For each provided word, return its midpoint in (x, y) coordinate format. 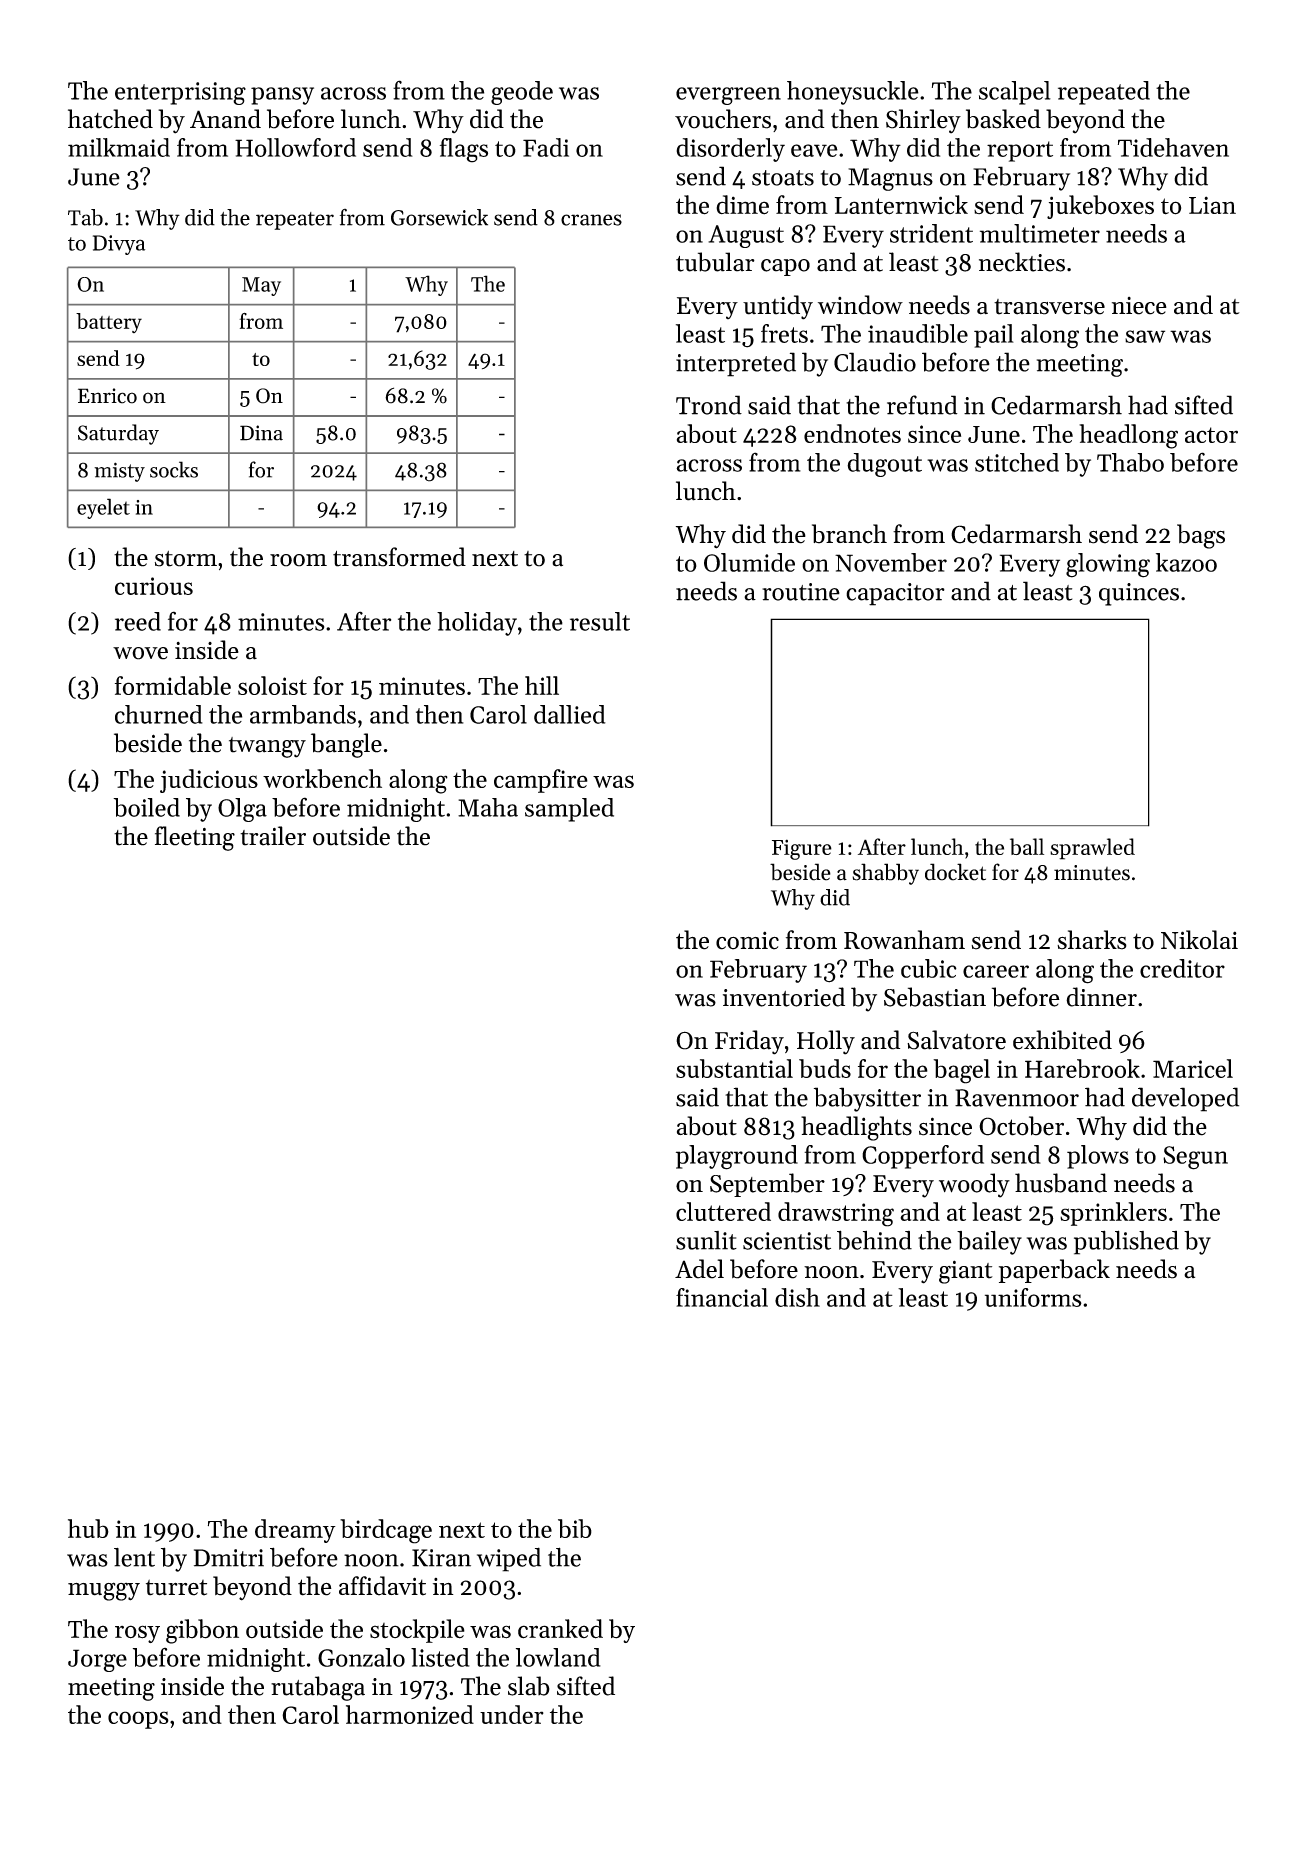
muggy (104, 1591)
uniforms (1033, 1297)
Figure (802, 849)
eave (814, 150)
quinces (1139, 594)
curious (154, 586)
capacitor (895, 594)
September (767, 1185)
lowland (558, 1657)
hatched (110, 119)
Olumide (749, 562)
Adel (699, 1269)
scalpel (1015, 93)
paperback (1054, 1271)
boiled (146, 807)
